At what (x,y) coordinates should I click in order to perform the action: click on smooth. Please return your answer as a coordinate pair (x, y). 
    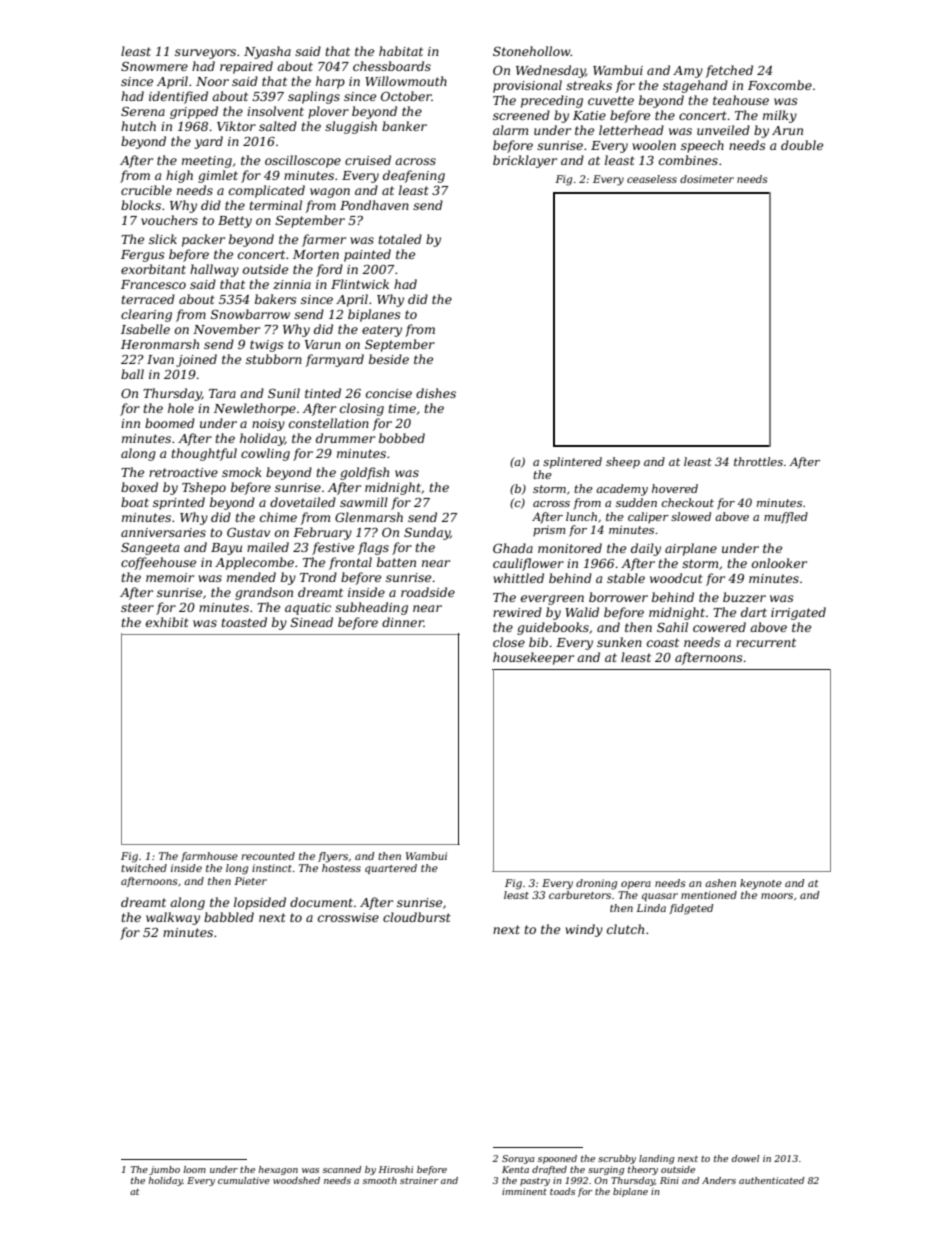
    Looking at the image, I should click on (380, 1180).
